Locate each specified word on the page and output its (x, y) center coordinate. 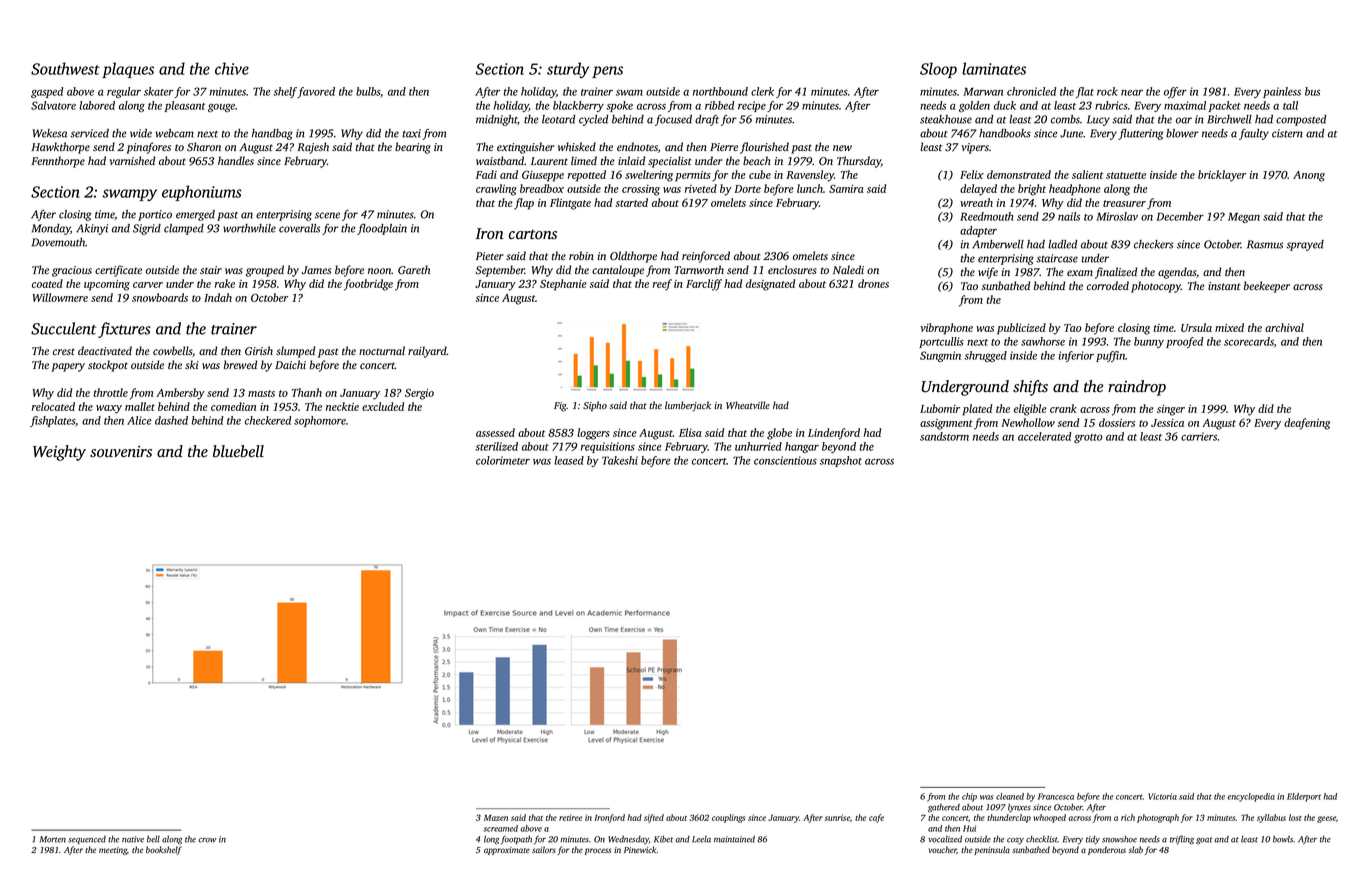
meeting (113, 851)
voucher (943, 850)
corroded (1108, 285)
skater (158, 91)
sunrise (837, 817)
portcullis (941, 342)
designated (770, 285)
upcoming (107, 285)
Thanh (307, 392)
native (133, 839)
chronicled (1031, 91)
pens (607, 72)
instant (1224, 286)
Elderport (1304, 797)
